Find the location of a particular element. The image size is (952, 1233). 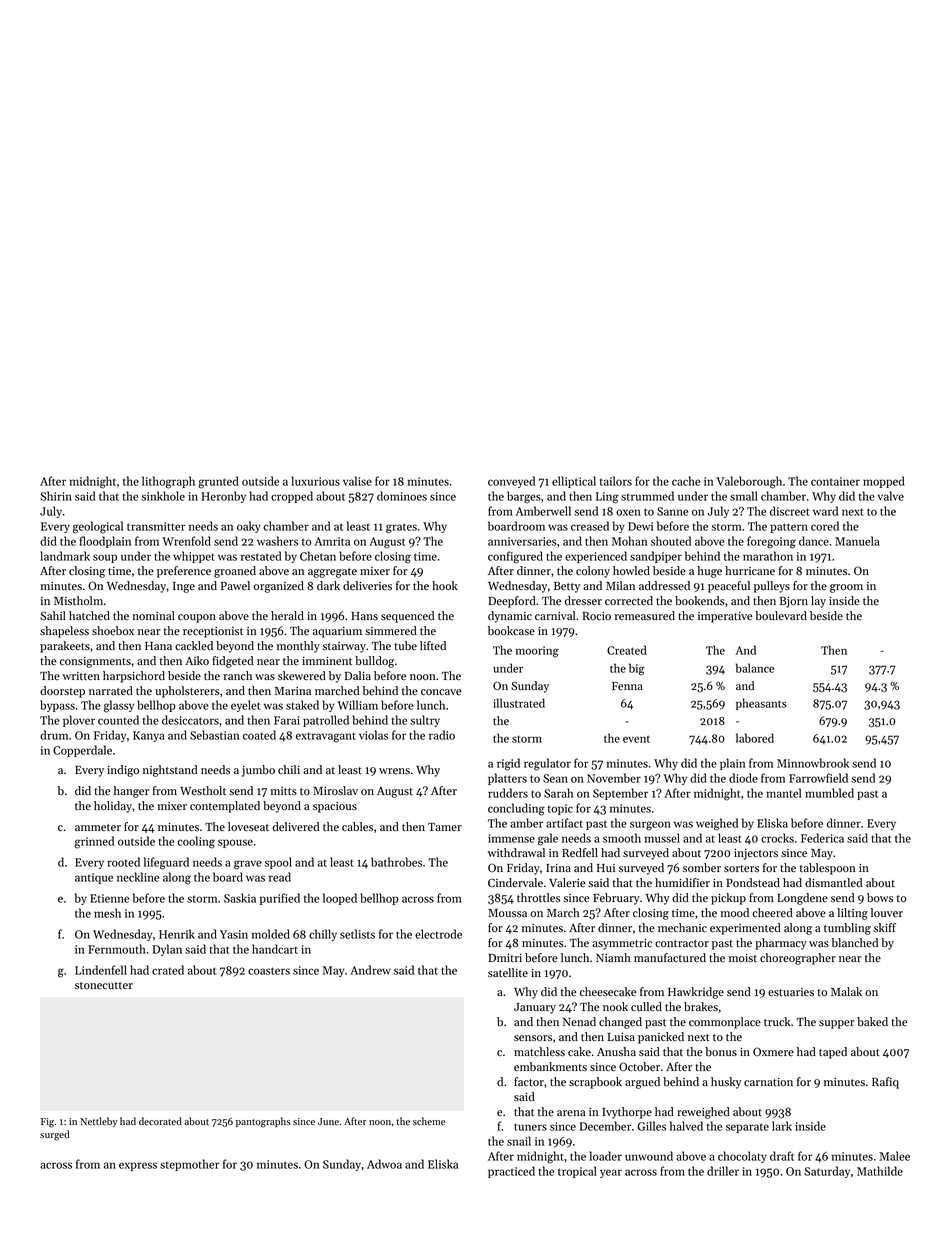

luxurious is located at coordinates (315, 481).
